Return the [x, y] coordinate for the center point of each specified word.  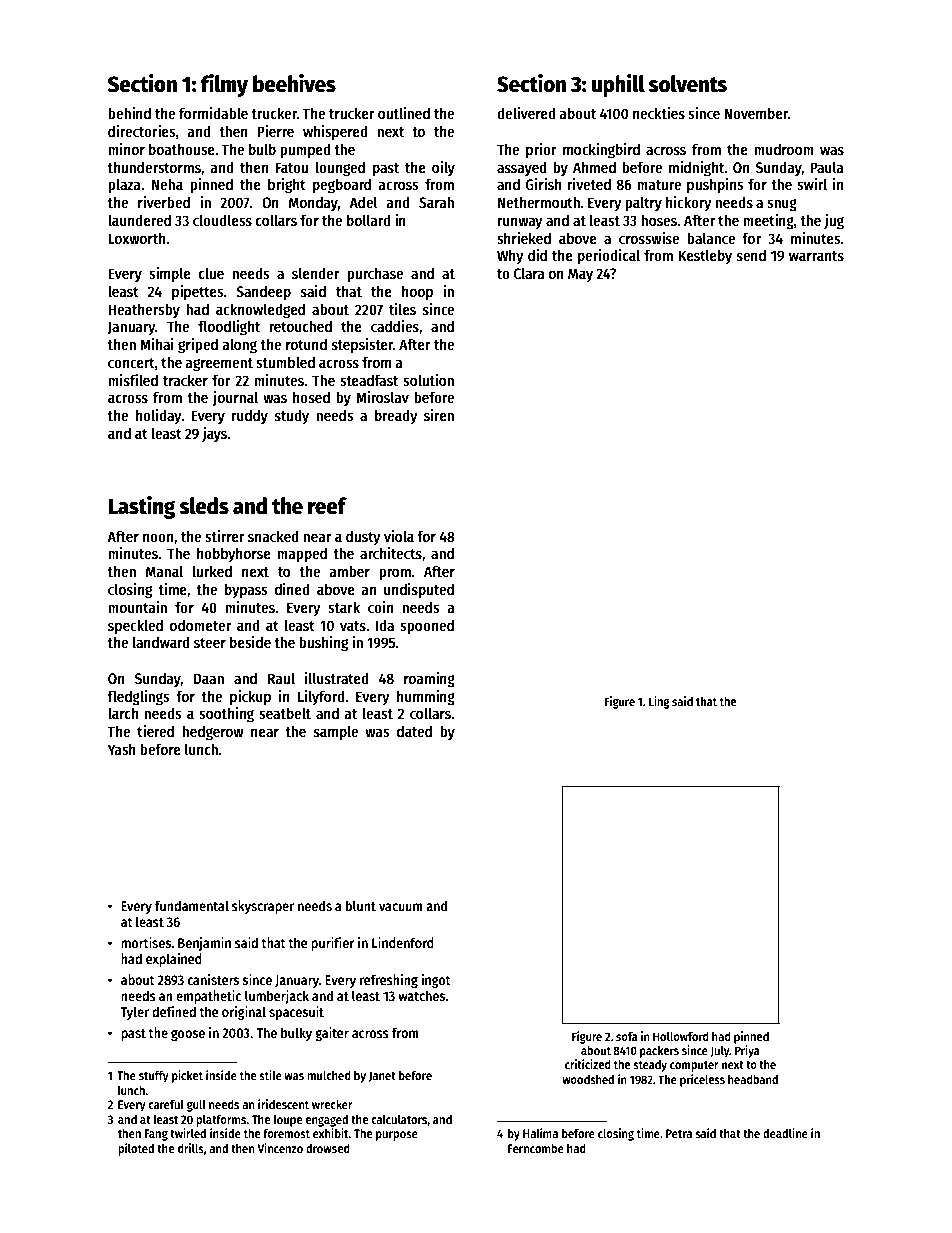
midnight [697, 169]
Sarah [436, 202]
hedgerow [213, 733]
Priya [747, 1051]
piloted [136, 1149]
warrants [816, 256]
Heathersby [144, 310]
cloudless [222, 220]
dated [414, 731]
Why [510, 256]
